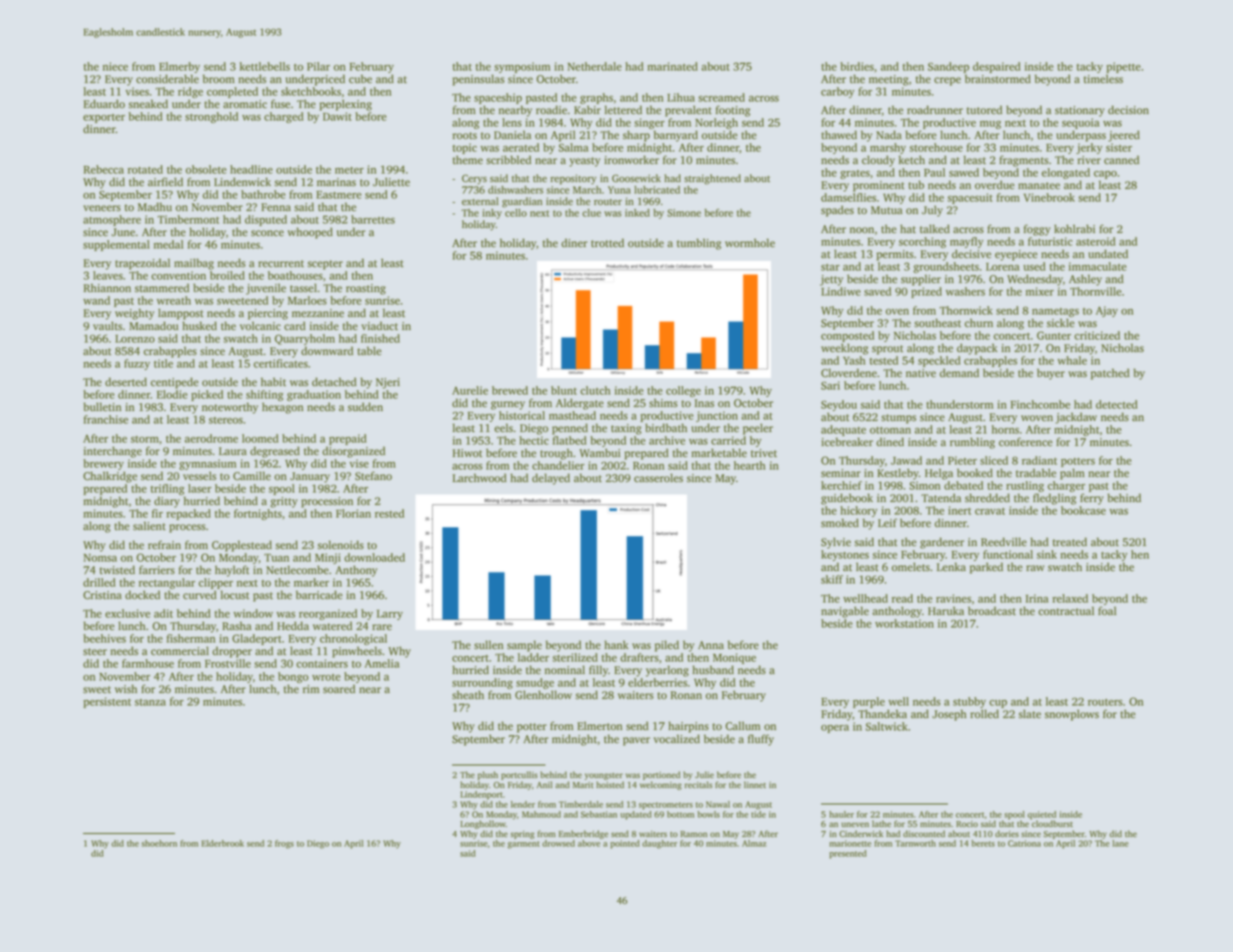 The image size is (1233, 952). I want to click on shoehorn, so click(159, 843).
